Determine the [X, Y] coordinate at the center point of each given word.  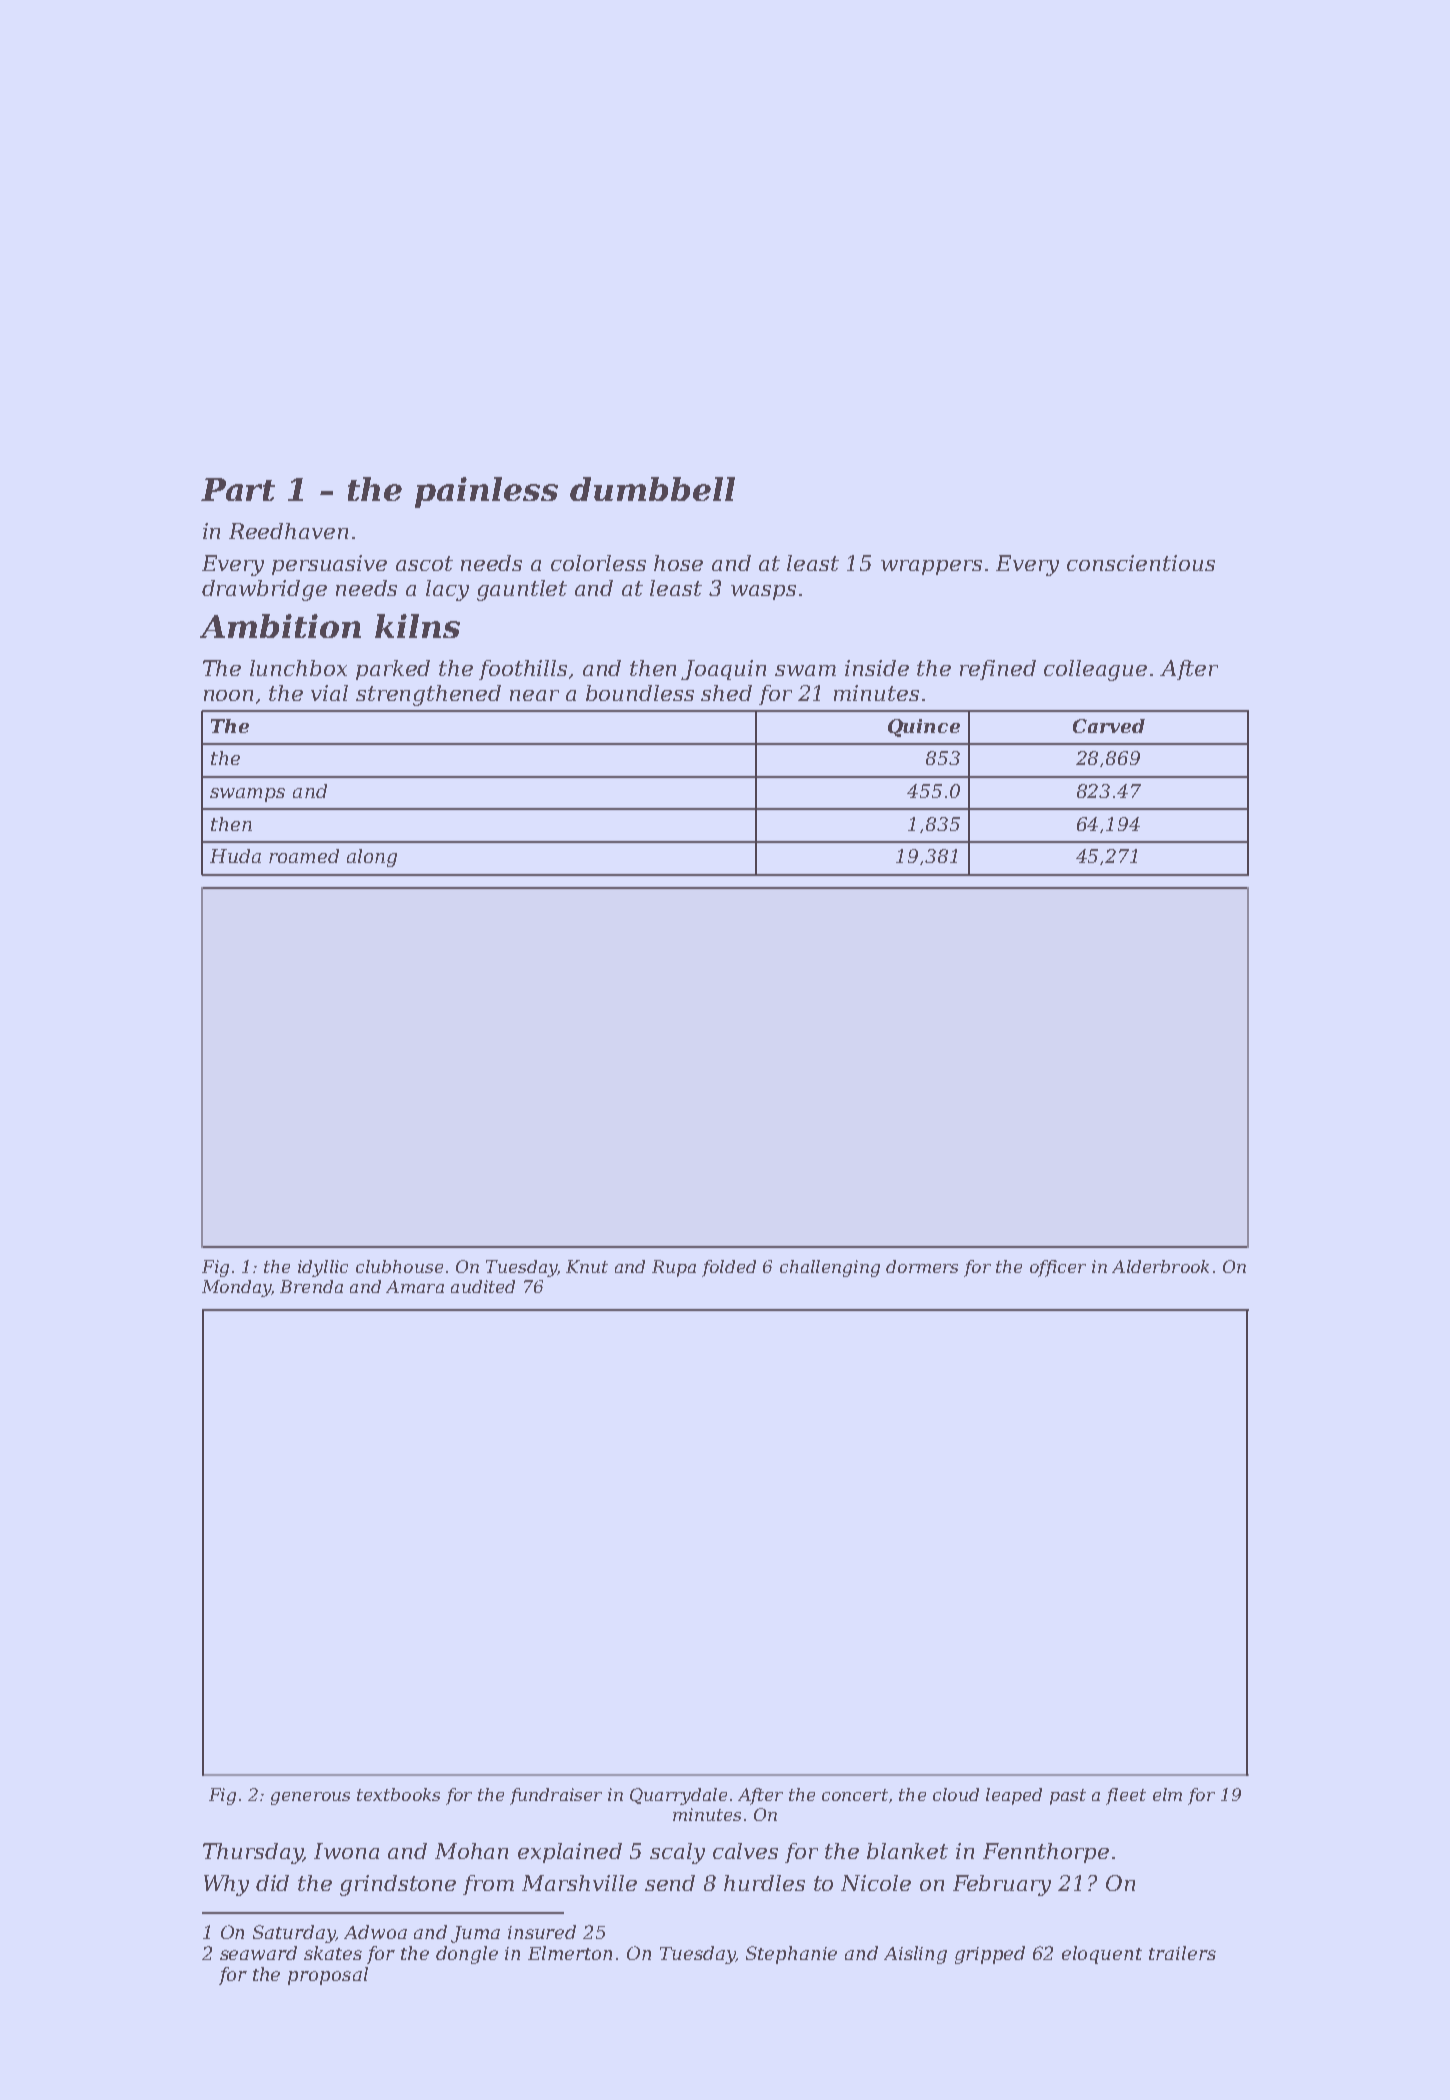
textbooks [398, 1794]
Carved [1109, 726]
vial [329, 693]
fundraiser [556, 1796]
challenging [830, 1268]
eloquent [1102, 1955]
